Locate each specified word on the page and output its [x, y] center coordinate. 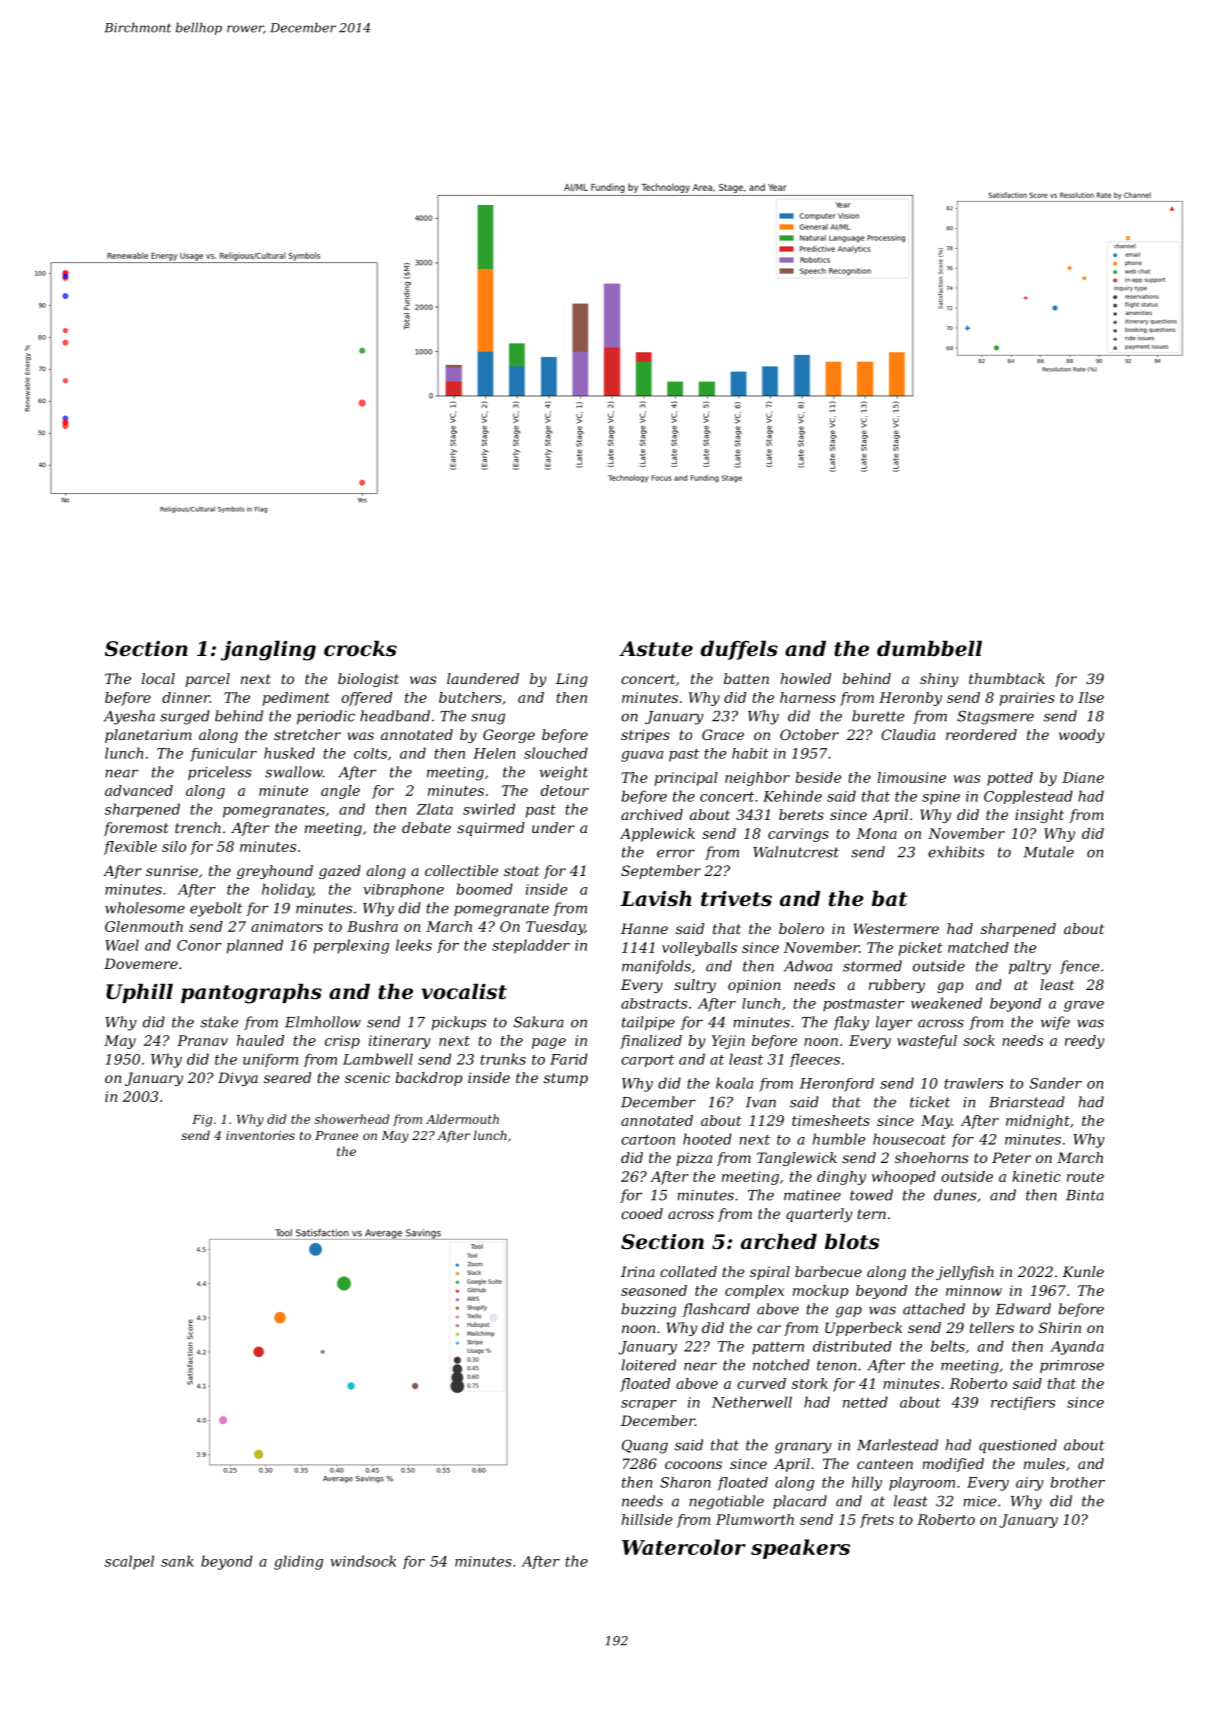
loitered [648, 1365]
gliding [298, 1562]
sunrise [172, 870]
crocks [360, 649]
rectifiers [1023, 1403]
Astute [656, 649]
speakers [800, 1549]
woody [1082, 736]
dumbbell [929, 649]
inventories [260, 1135]
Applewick [657, 835]
